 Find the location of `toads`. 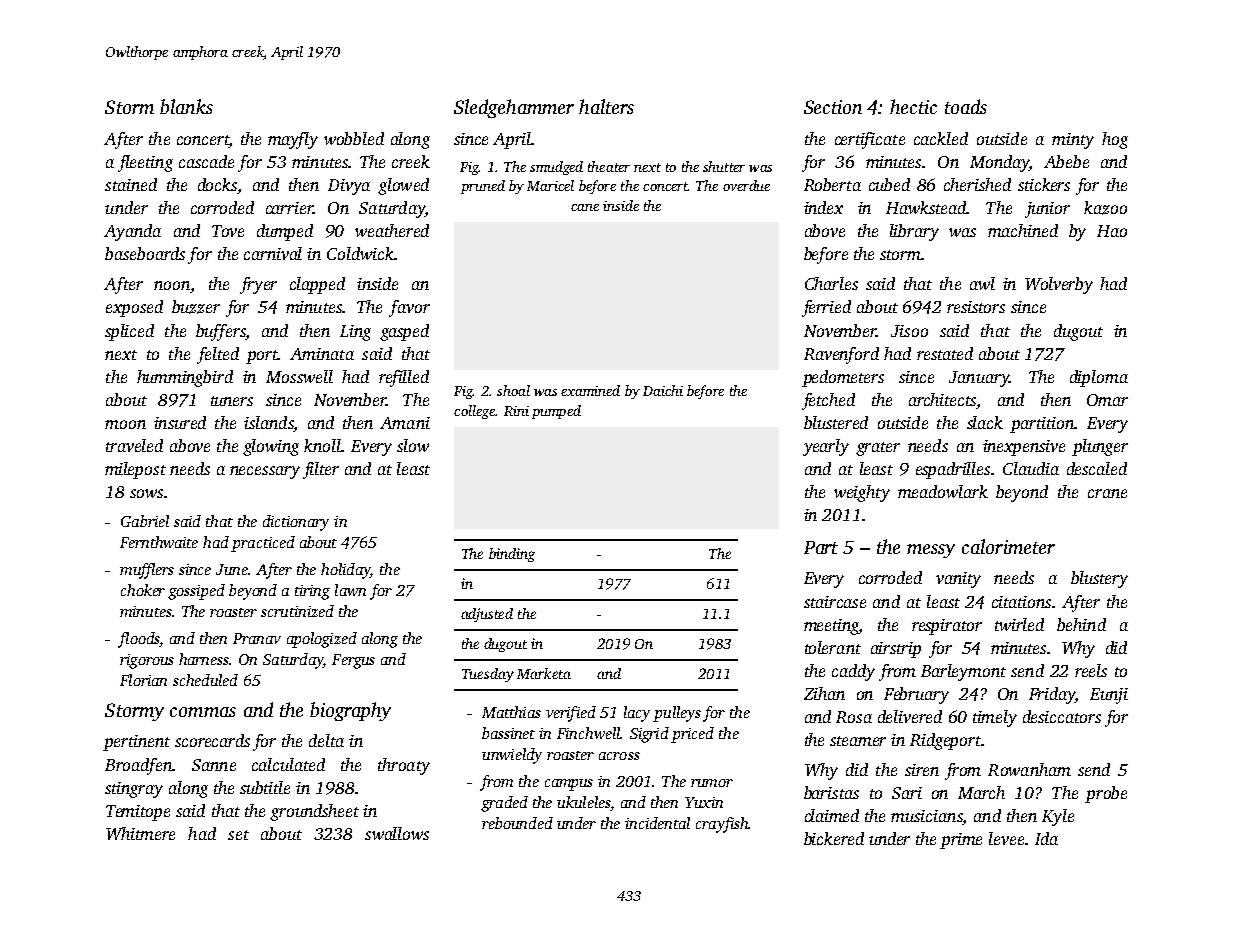

toads is located at coordinates (966, 106).
